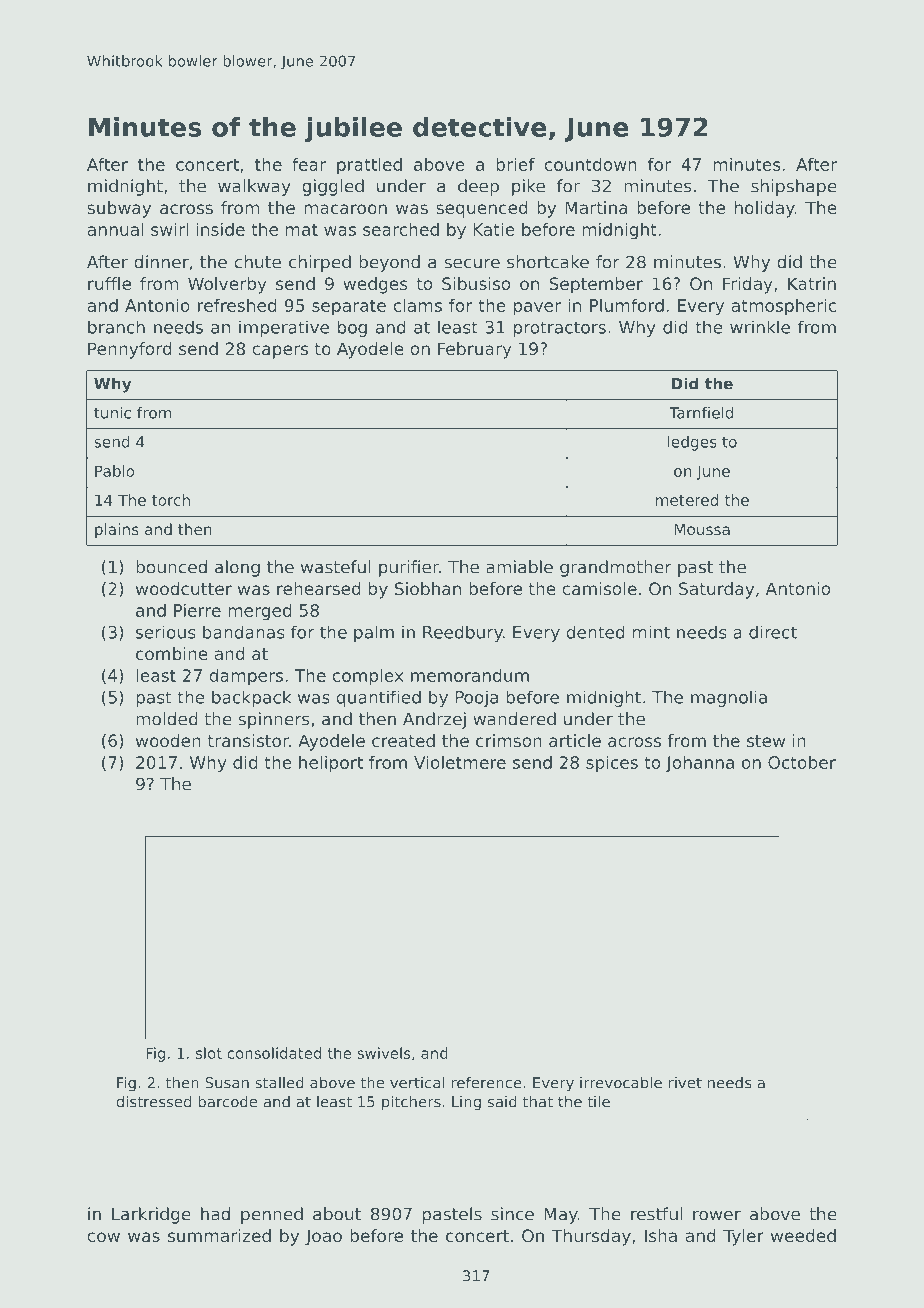 The image size is (924, 1308). Describe the element at coordinates (168, 740) in the document. I see `wooden` at that location.
